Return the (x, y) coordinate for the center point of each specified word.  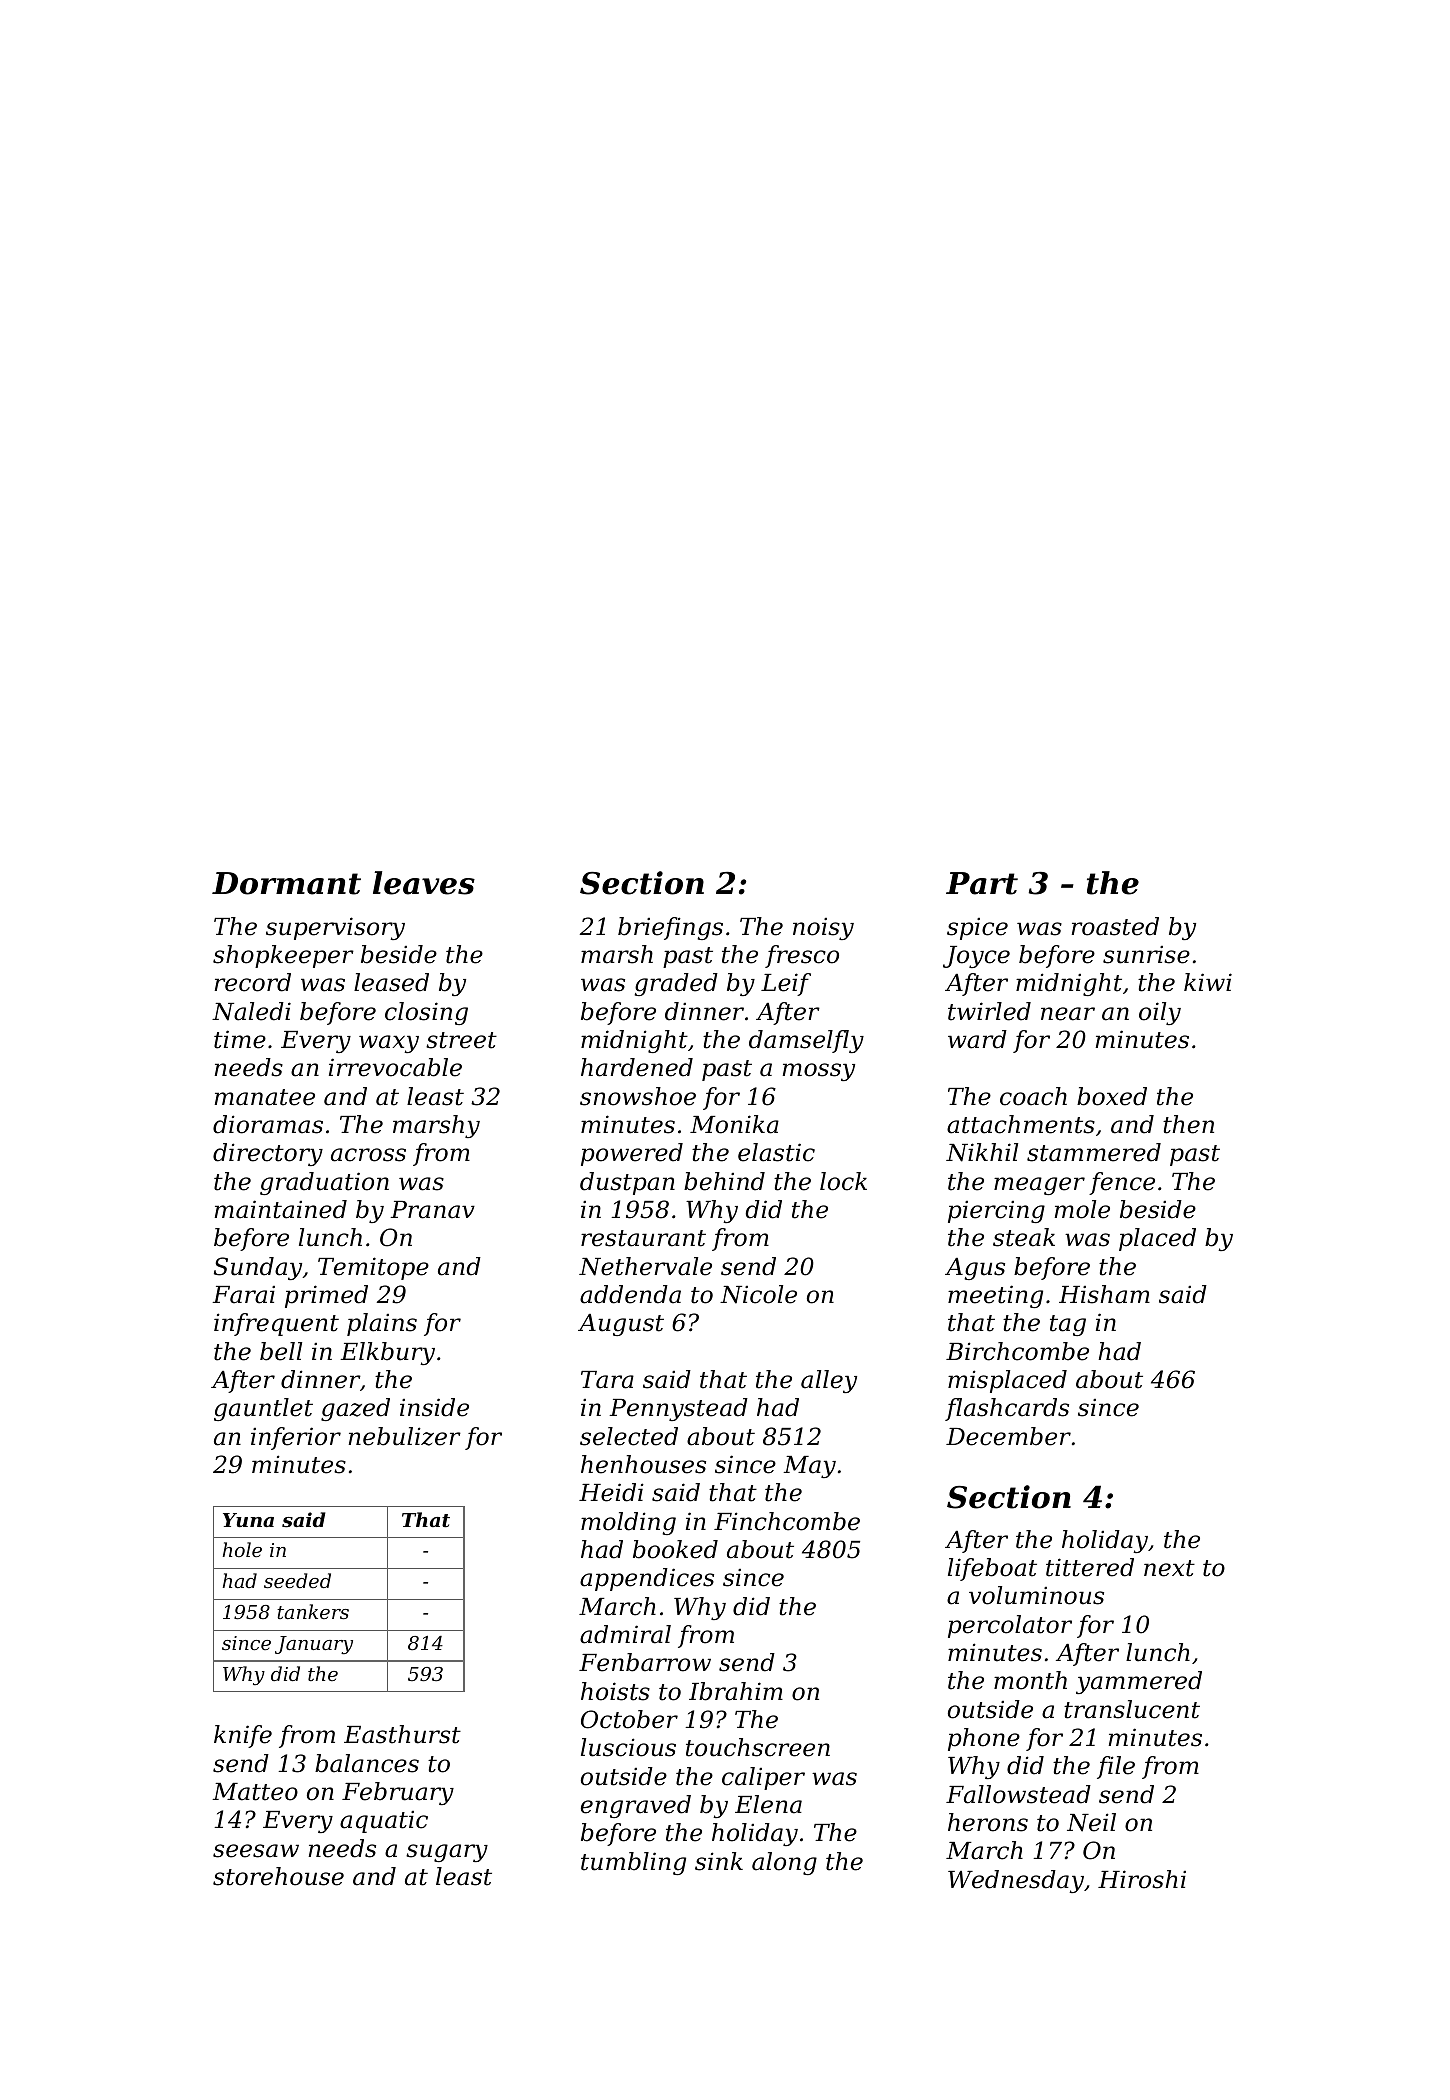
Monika (734, 1124)
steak (1024, 1237)
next (1169, 1568)
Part (982, 883)
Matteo (255, 1792)
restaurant (643, 1238)
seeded (297, 1580)
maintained (281, 1209)
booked (675, 1549)
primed (326, 1296)
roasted (1115, 926)
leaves (424, 883)
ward (977, 1039)
